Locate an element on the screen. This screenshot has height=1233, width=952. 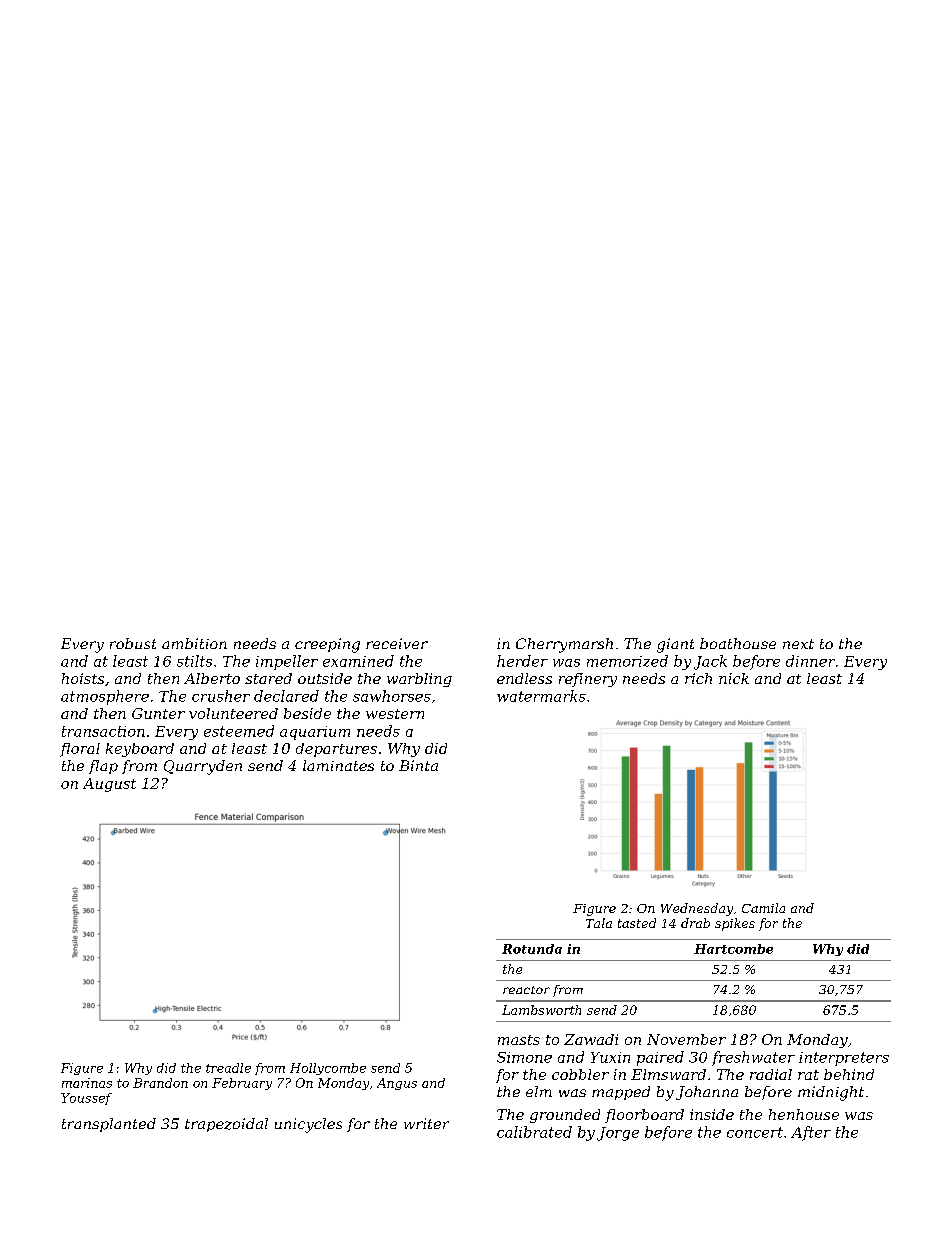
treadle is located at coordinates (228, 1068).
